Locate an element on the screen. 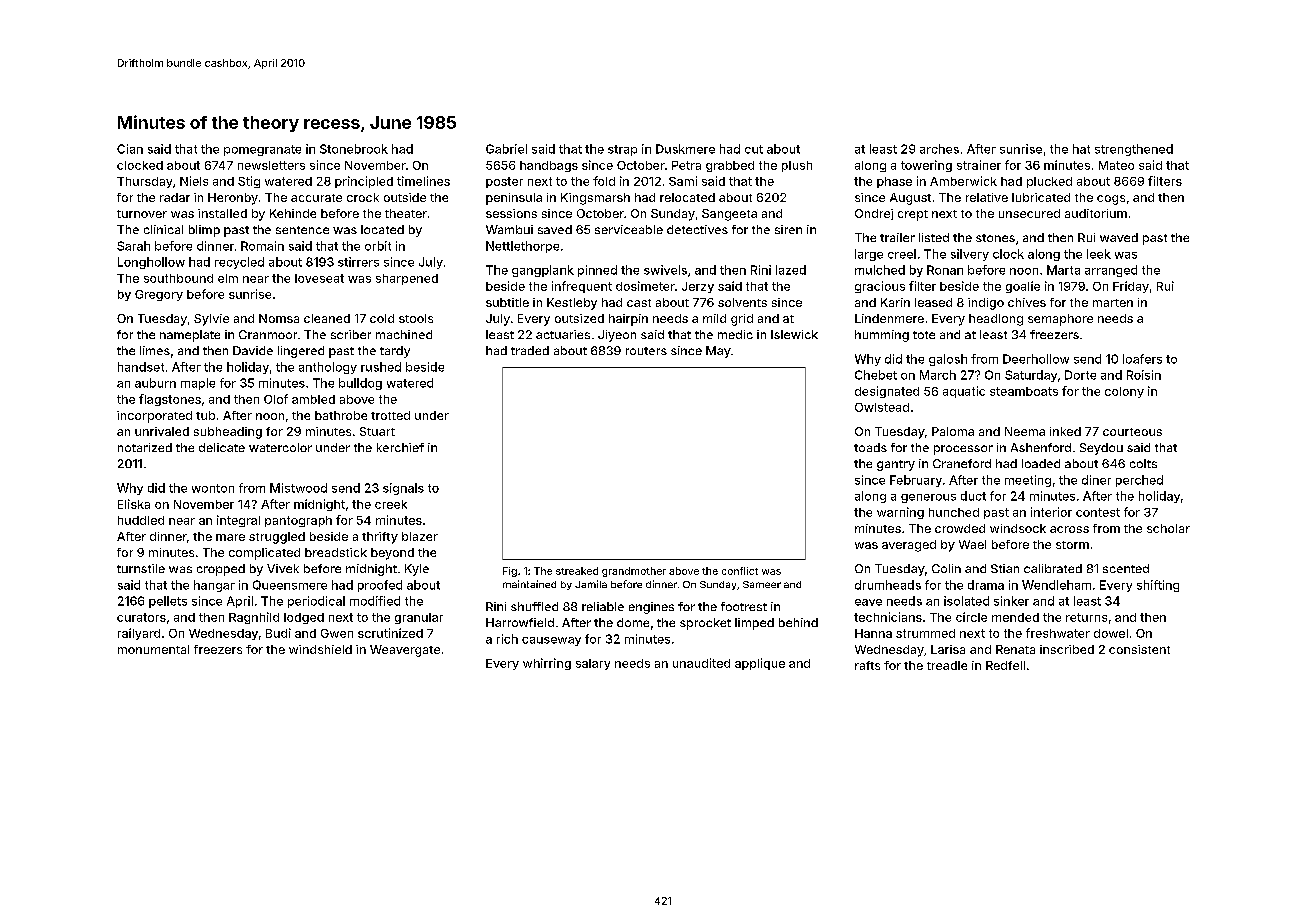 This screenshot has height=924, width=1308. medic is located at coordinates (735, 334).
